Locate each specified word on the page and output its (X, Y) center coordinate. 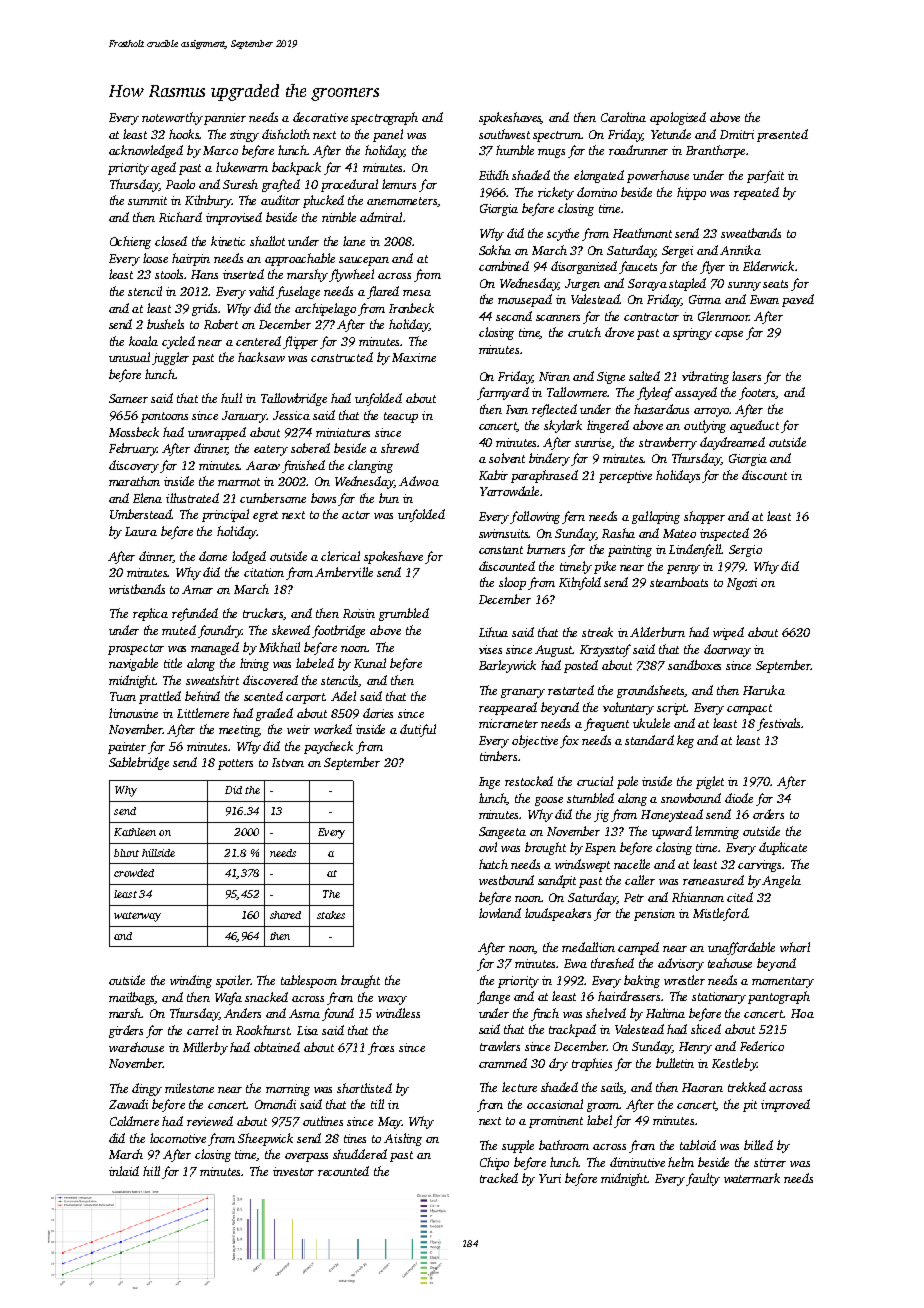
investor (293, 1171)
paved (798, 300)
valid (261, 291)
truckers (263, 614)
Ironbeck (411, 308)
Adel (343, 696)
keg (685, 741)
